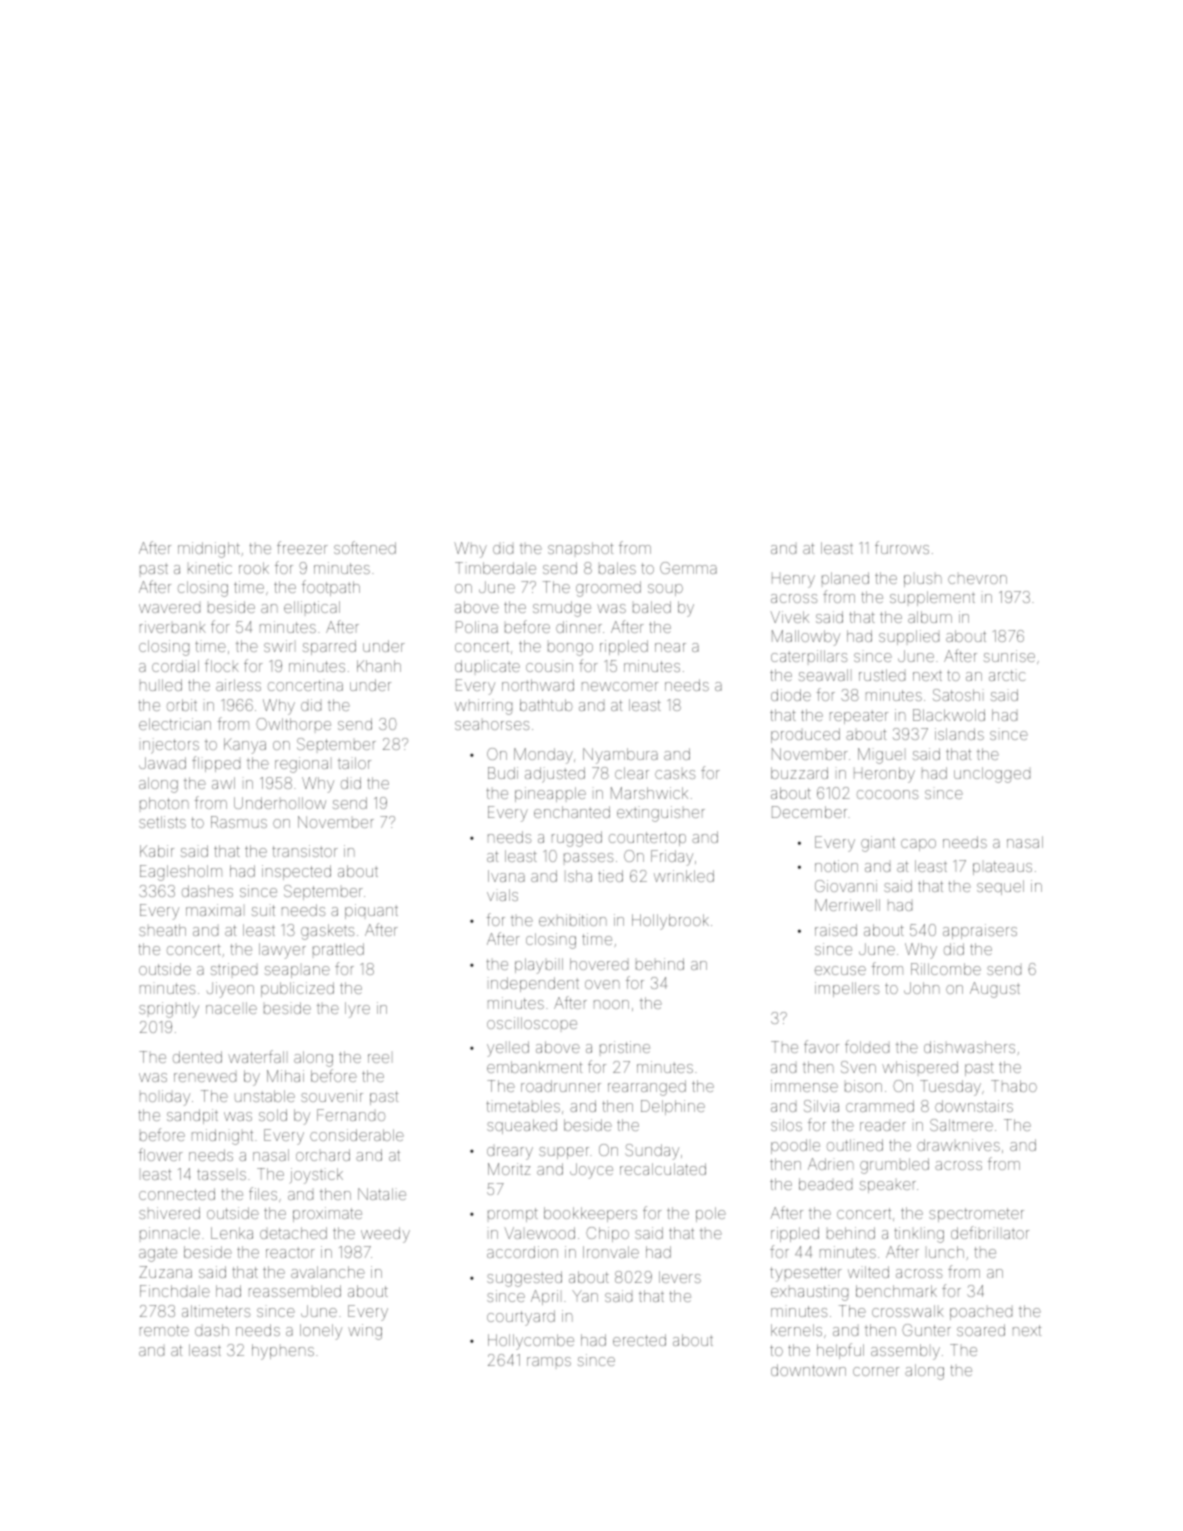  What do you see at coordinates (846, 886) in the page?
I see `Giovanni` at bounding box center [846, 886].
